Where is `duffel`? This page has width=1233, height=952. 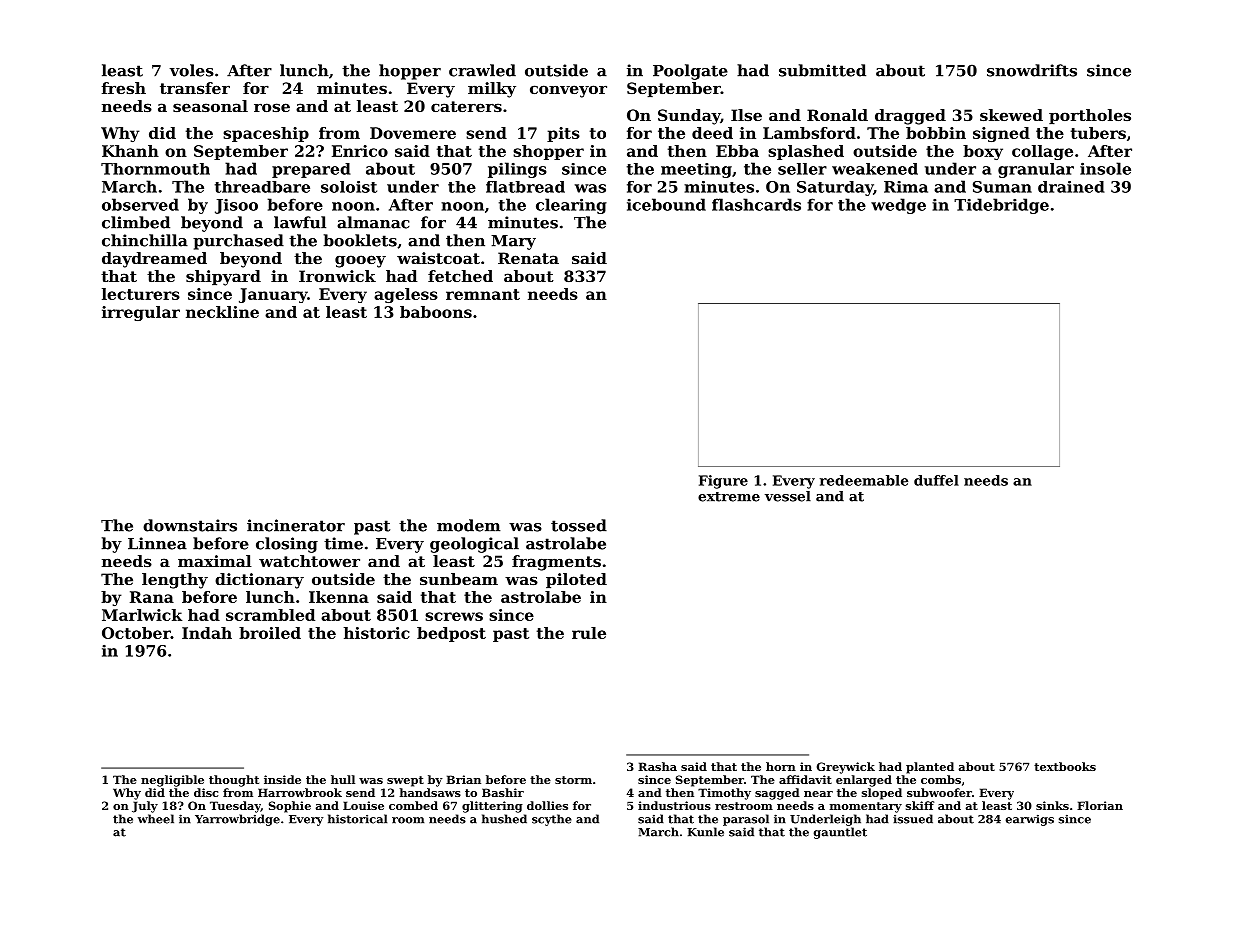
duffel is located at coordinates (936, 480).
